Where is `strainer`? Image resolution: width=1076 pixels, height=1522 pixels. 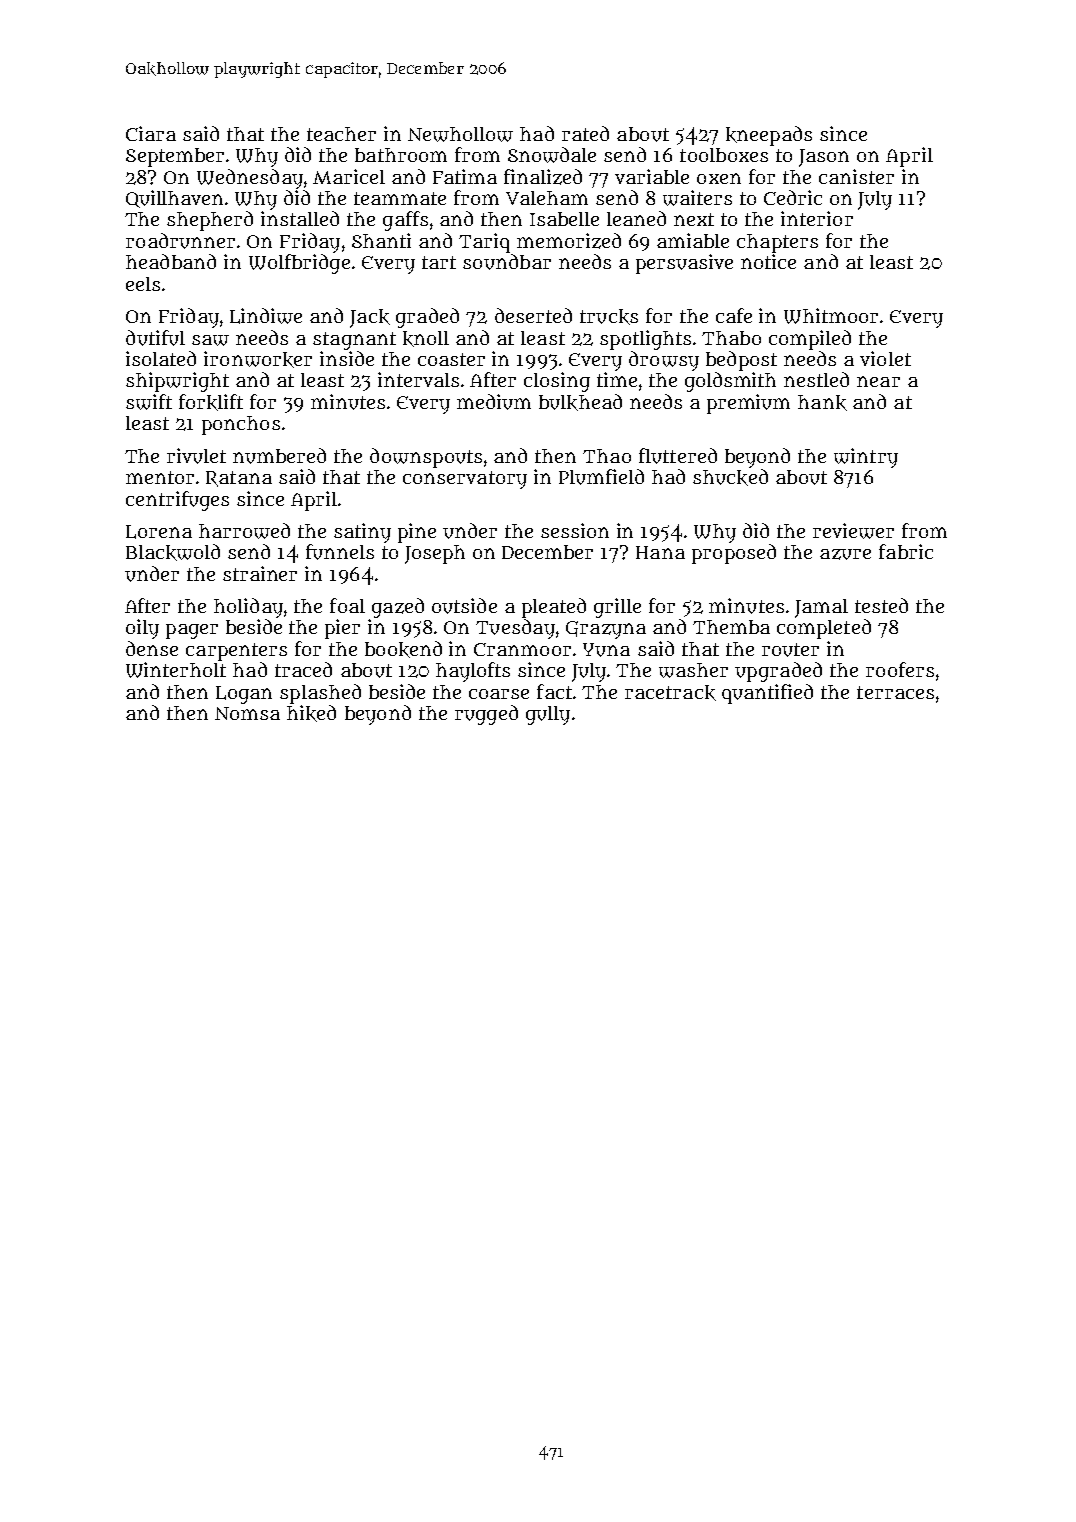
strainer is located at coordinates (260, 573).
